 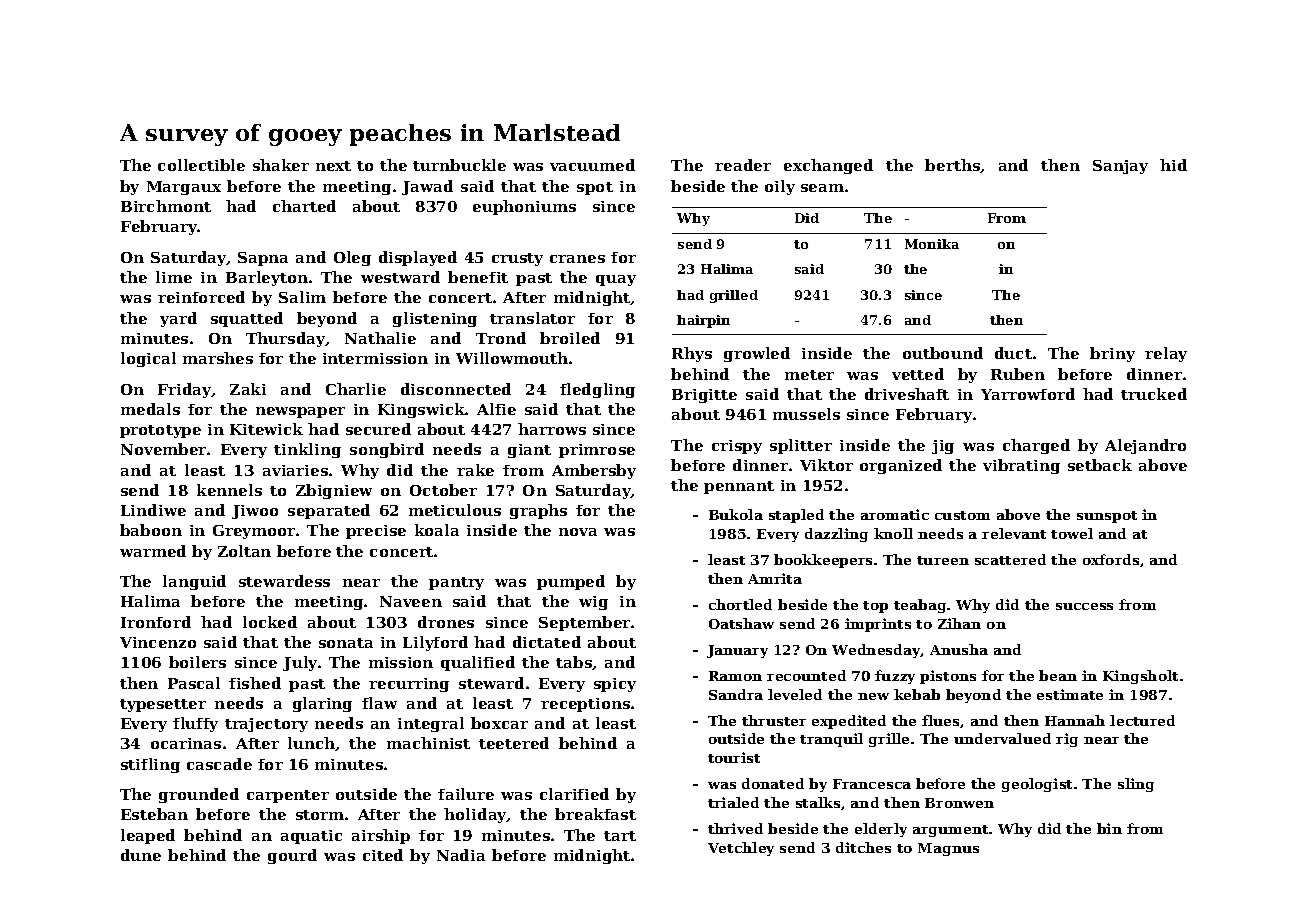 What do you see at coordinates (334, 491) in the screenshot?
I see `Zbigniew` at bounding box center [334, 491].
